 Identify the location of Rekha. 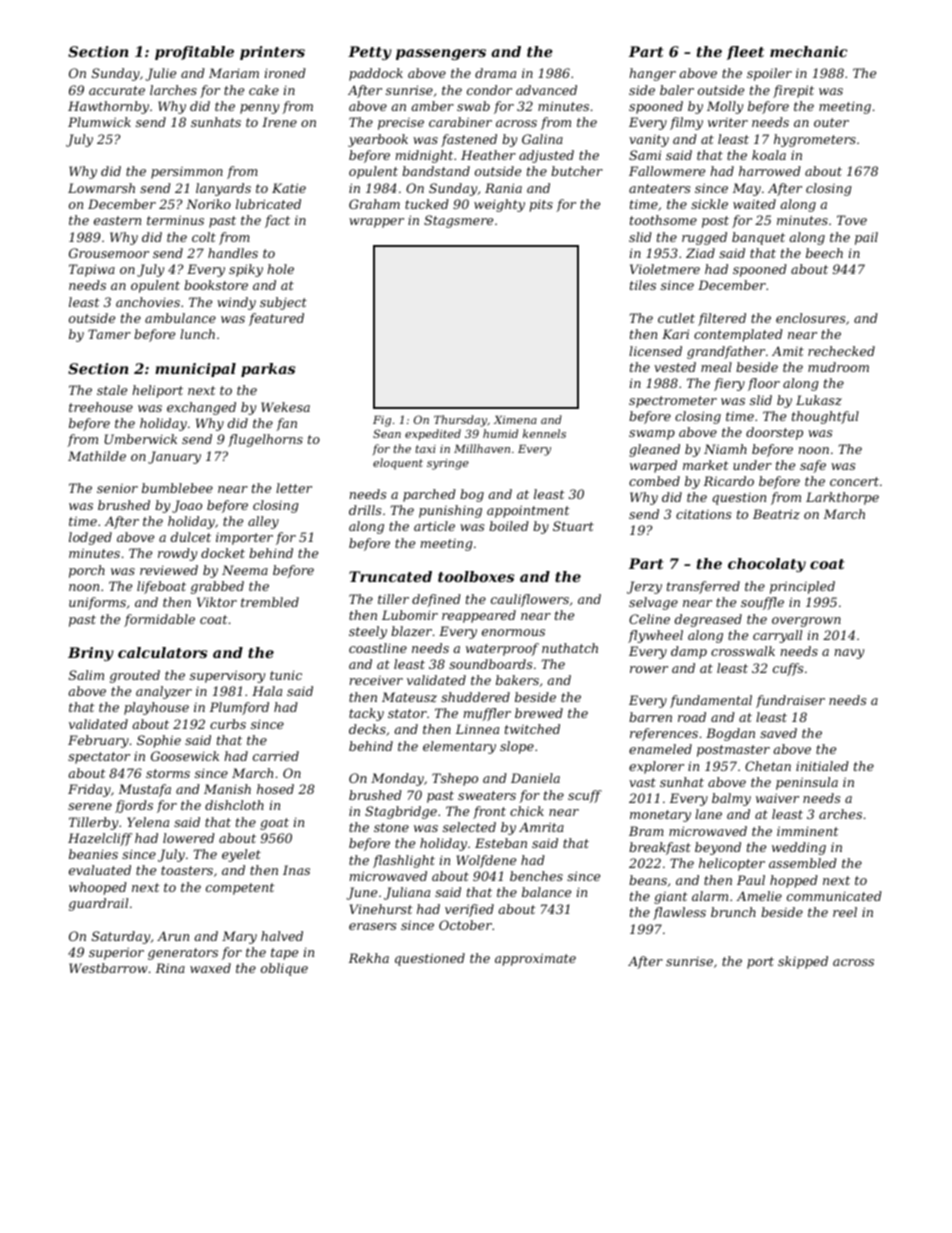
(368, 958).
